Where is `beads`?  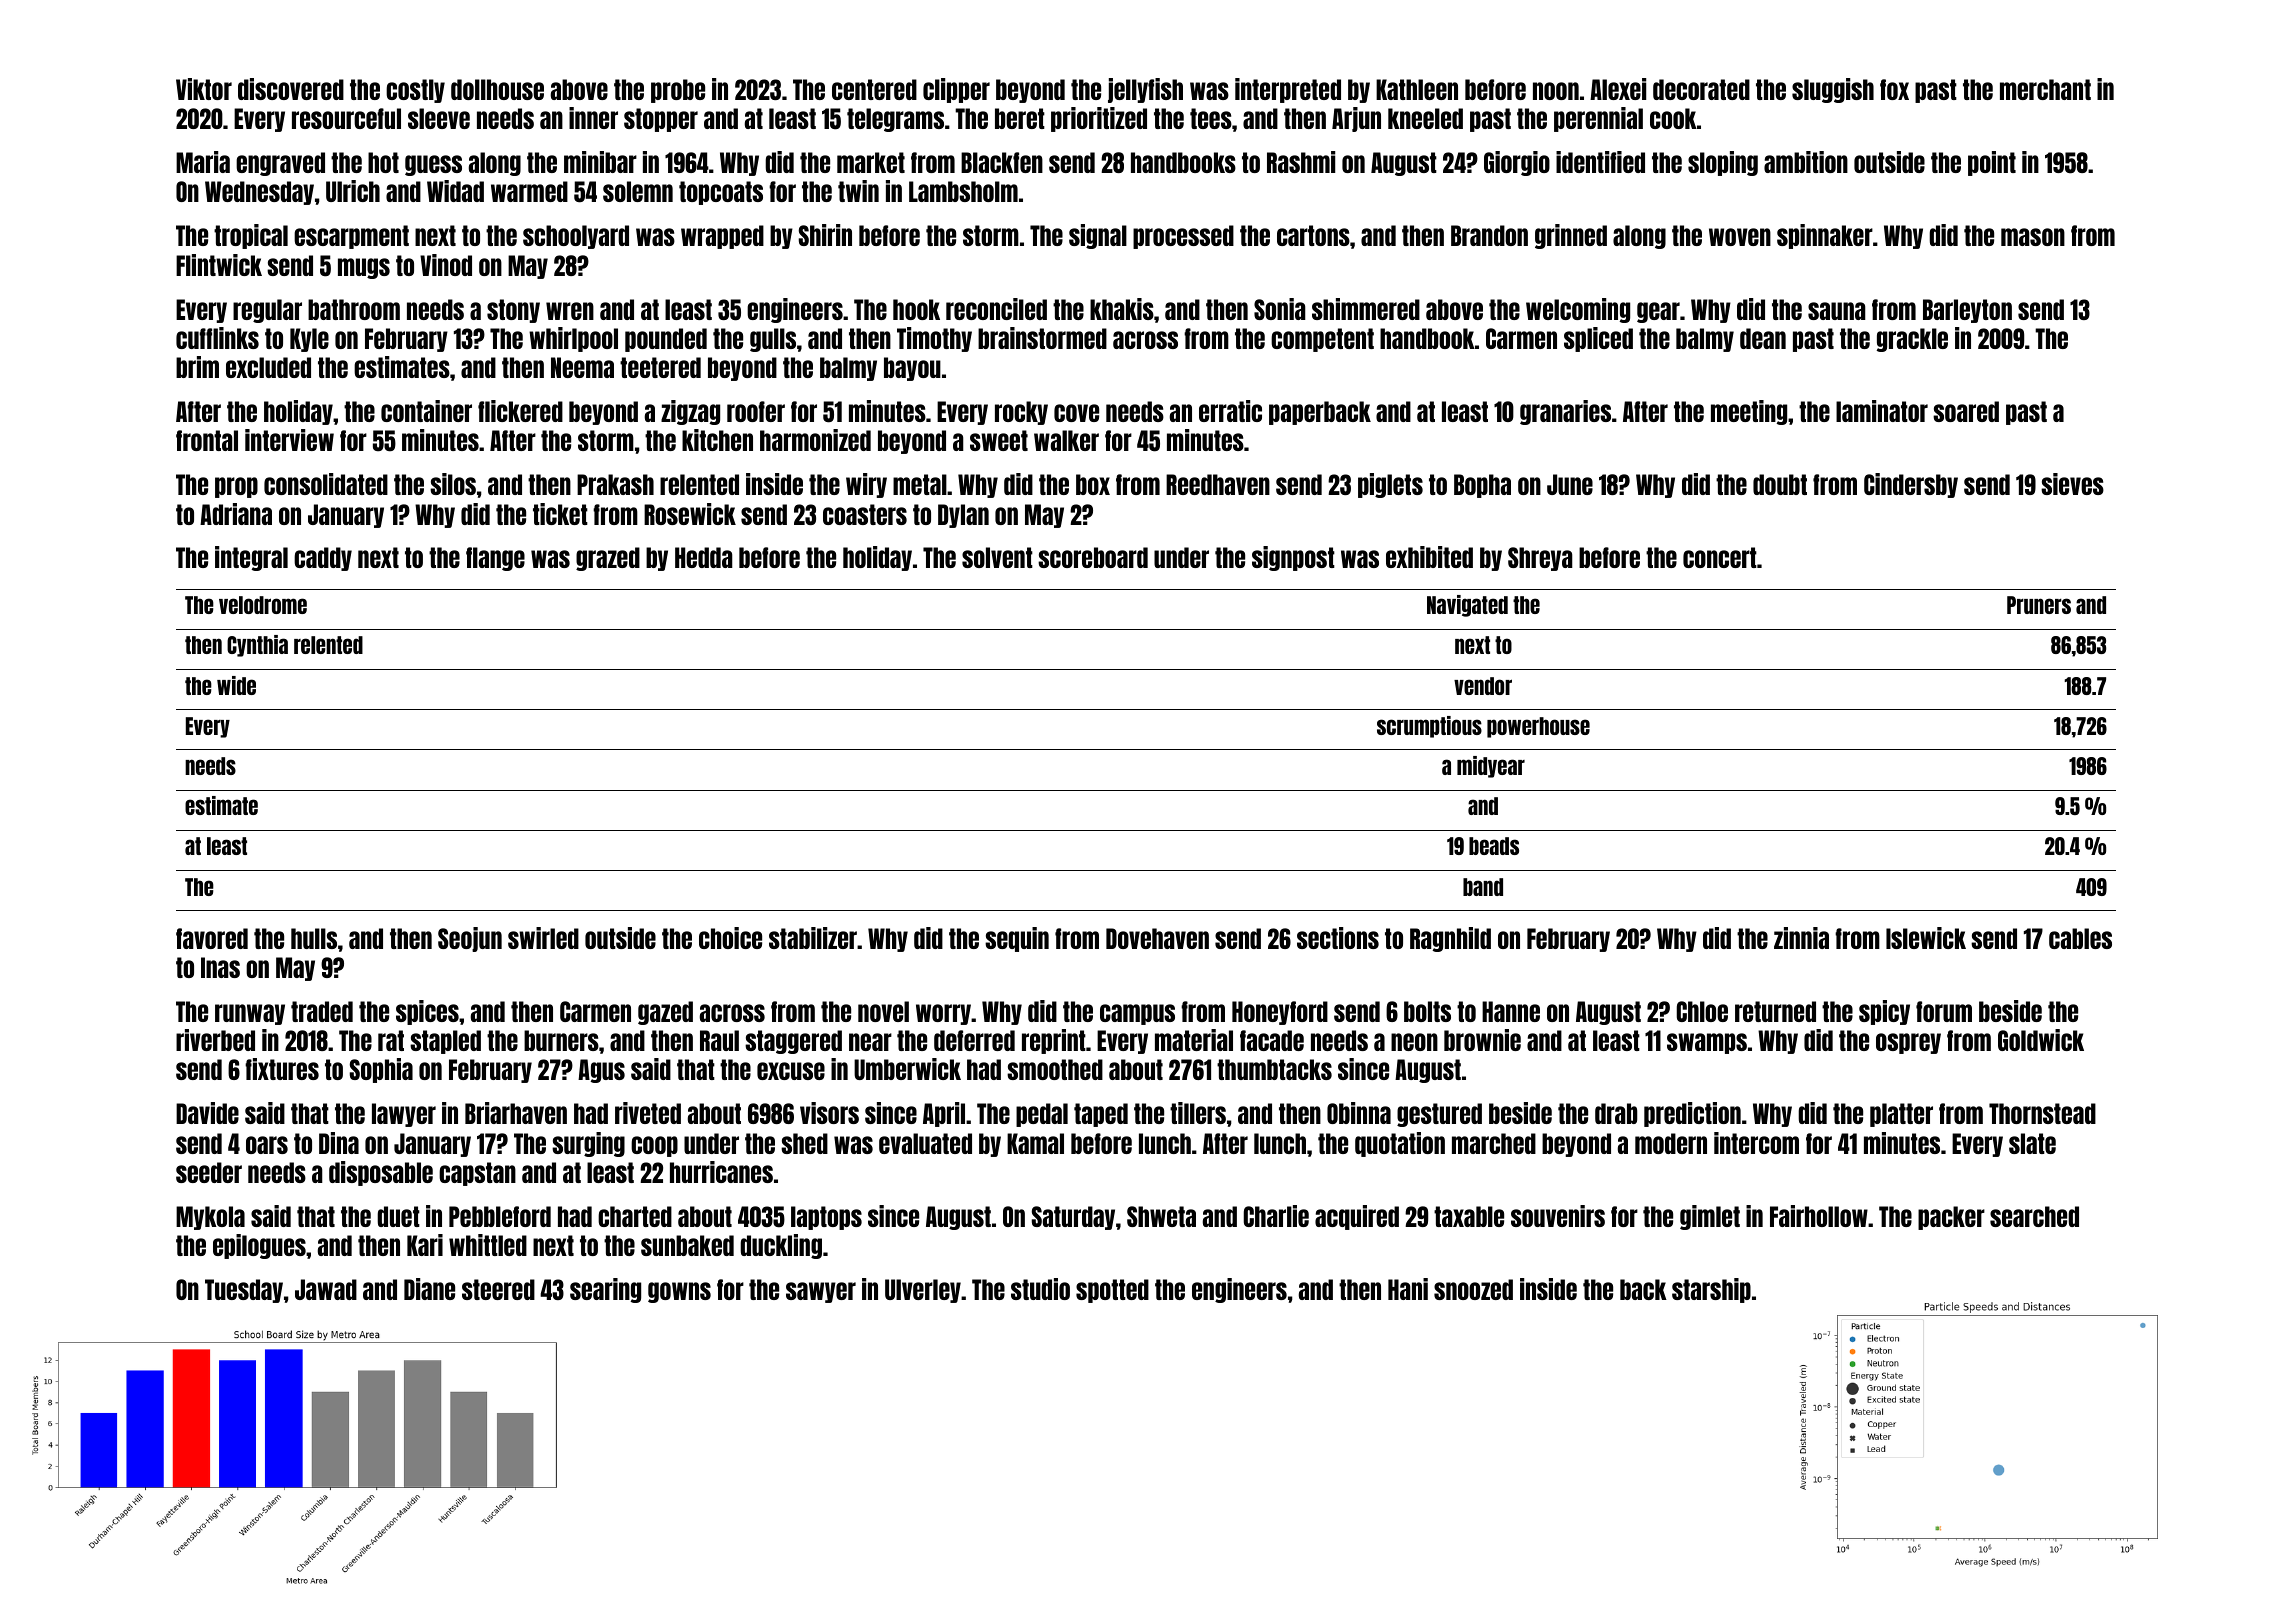
beads is located at coordinates (1494, 846).
